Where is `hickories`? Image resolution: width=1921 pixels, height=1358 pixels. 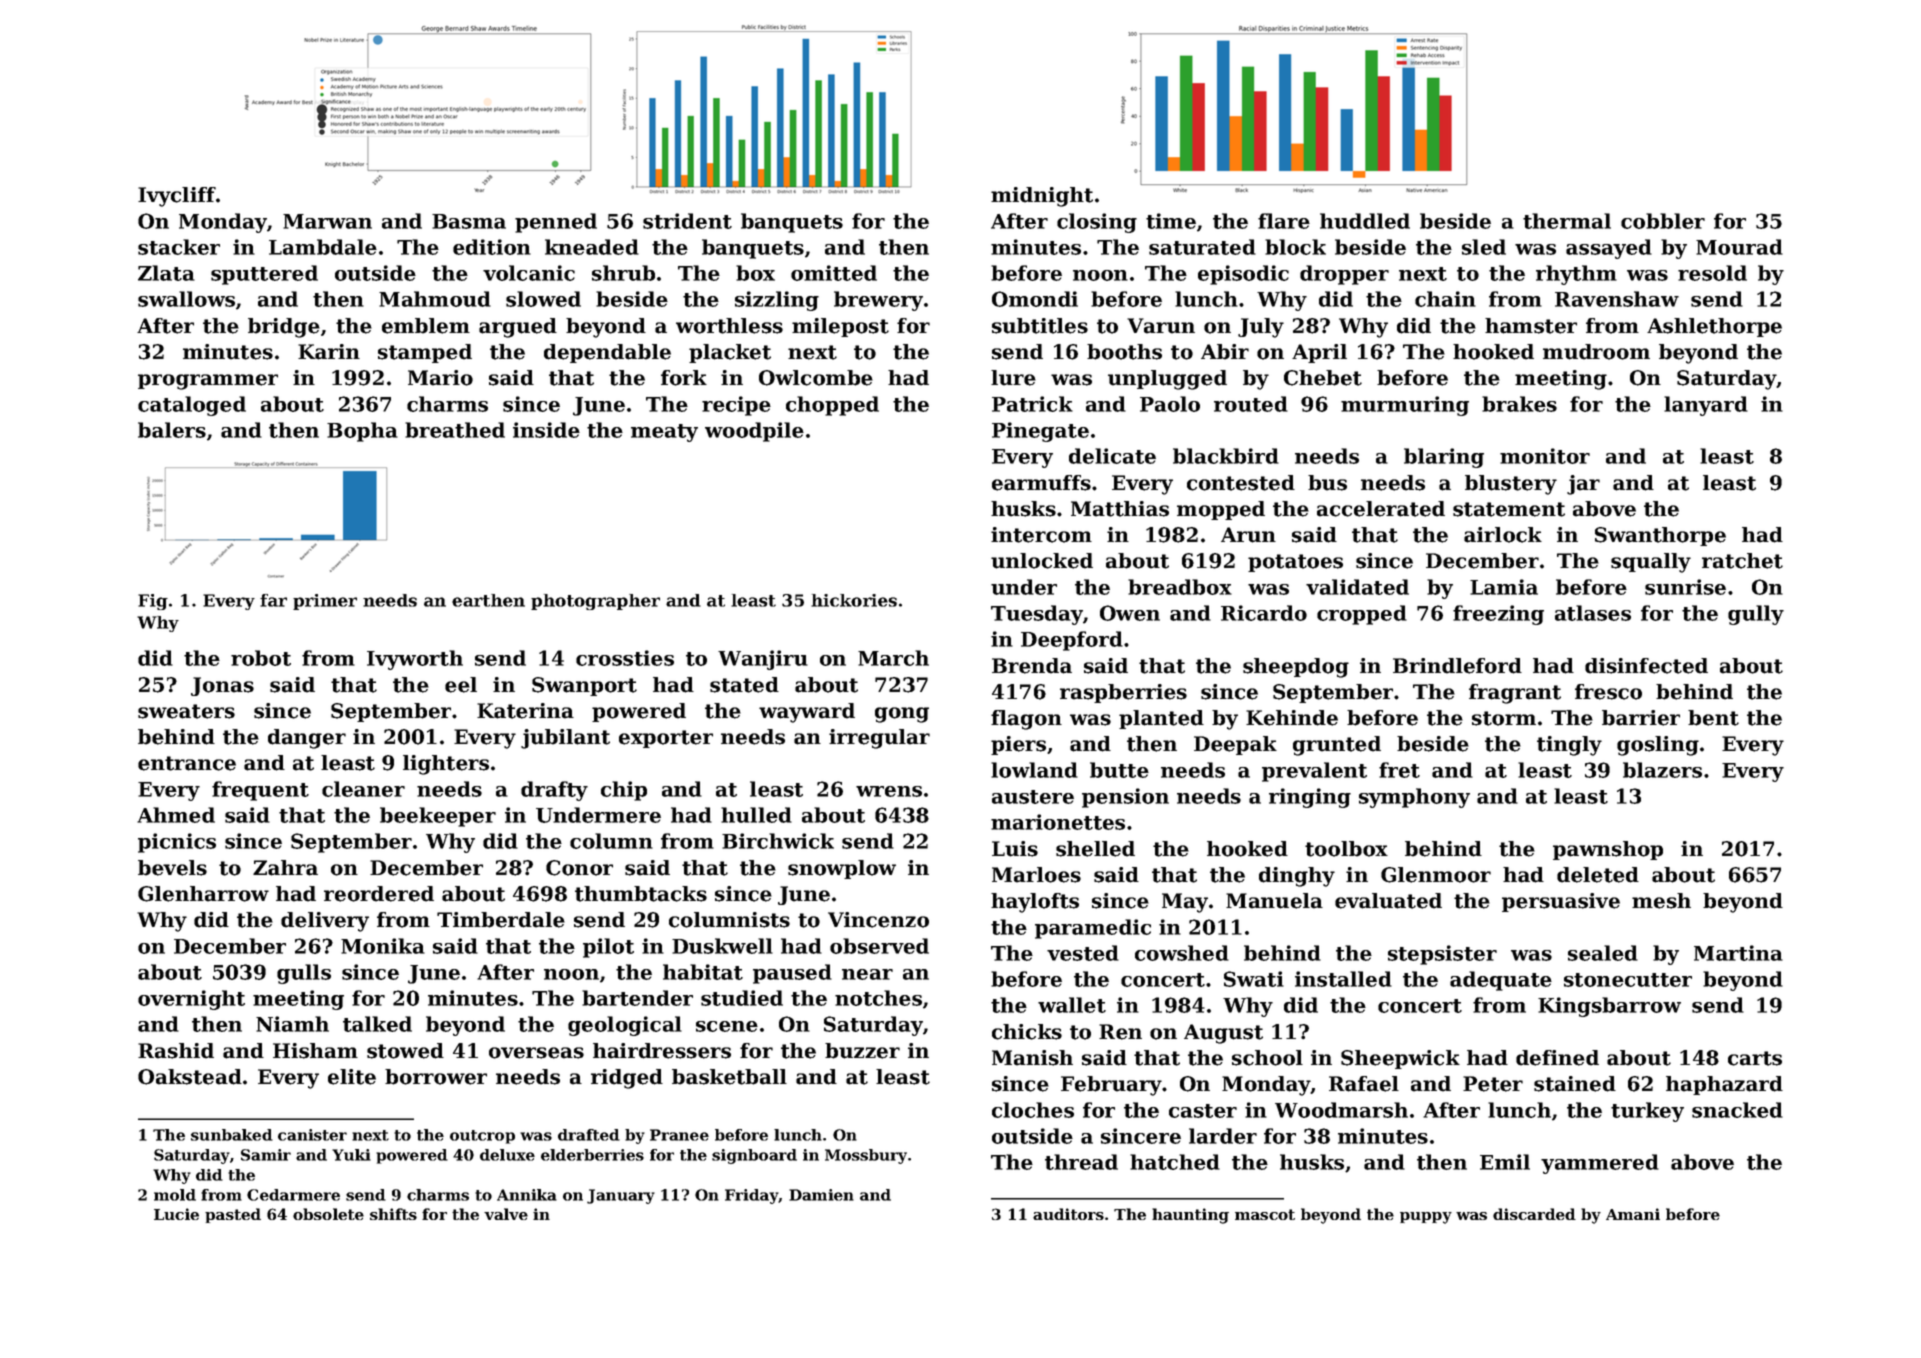 hickories is located at coordinates (854, 600).
